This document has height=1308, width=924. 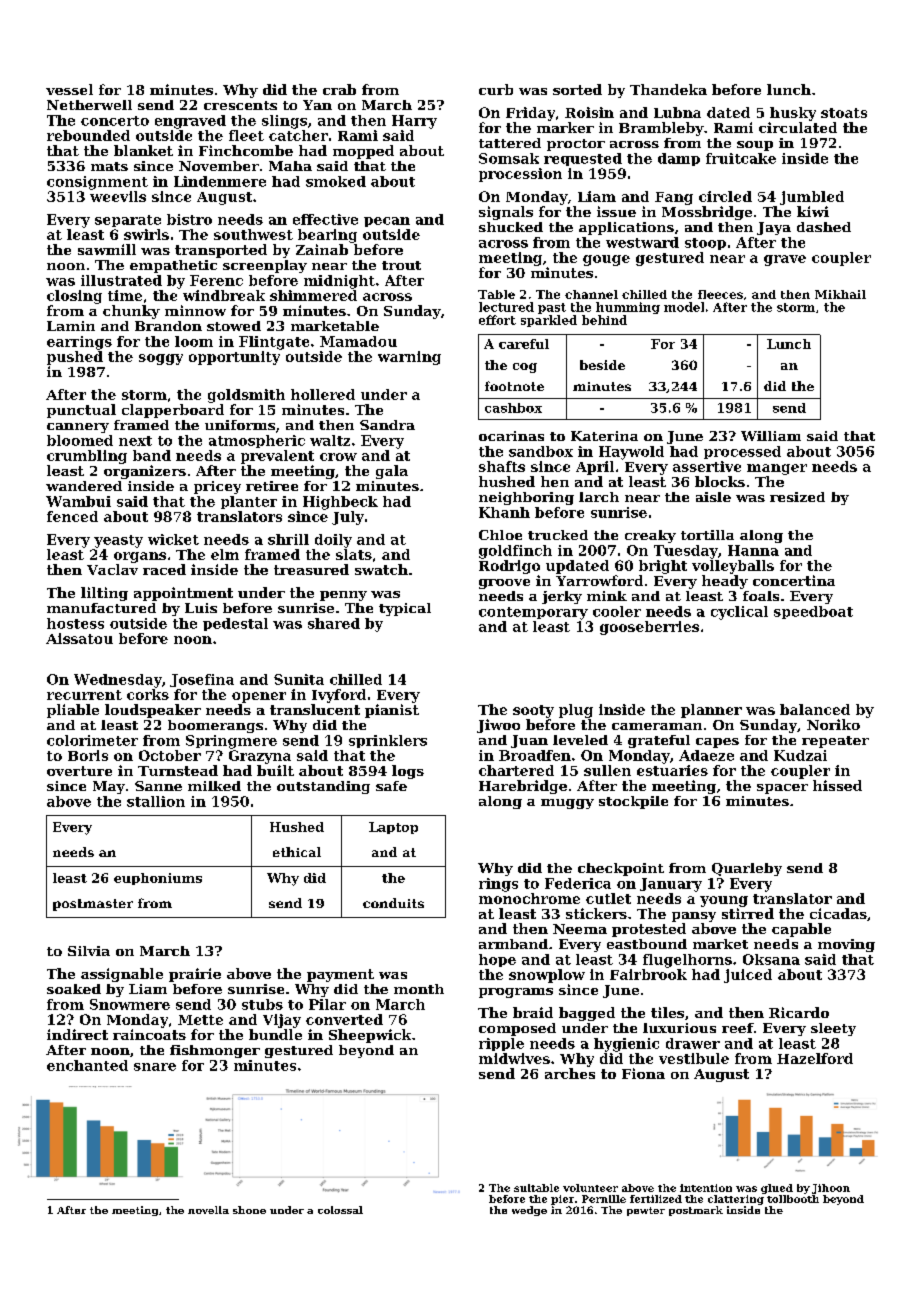 I want to click on Aissatou, so click(x=79, y=638).
